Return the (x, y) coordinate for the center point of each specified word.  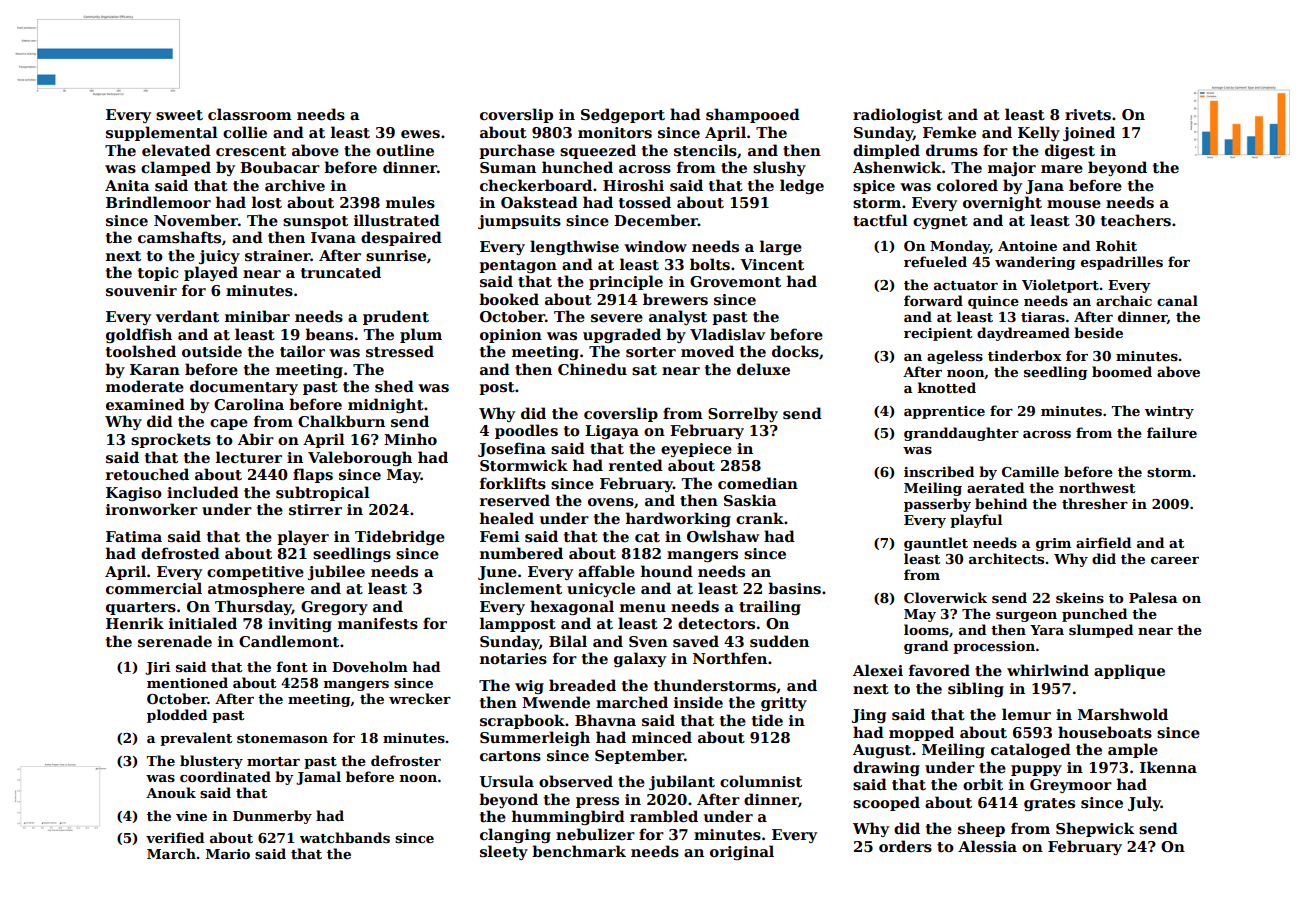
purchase (517, 151)
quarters (141, 608)
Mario (228, 854)
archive (295, 185)
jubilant (682, 782)
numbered (521, 553)
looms (926, 629)
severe (617, 318)
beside (1098, 332)
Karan (155, 369)
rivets (1088, 114)
